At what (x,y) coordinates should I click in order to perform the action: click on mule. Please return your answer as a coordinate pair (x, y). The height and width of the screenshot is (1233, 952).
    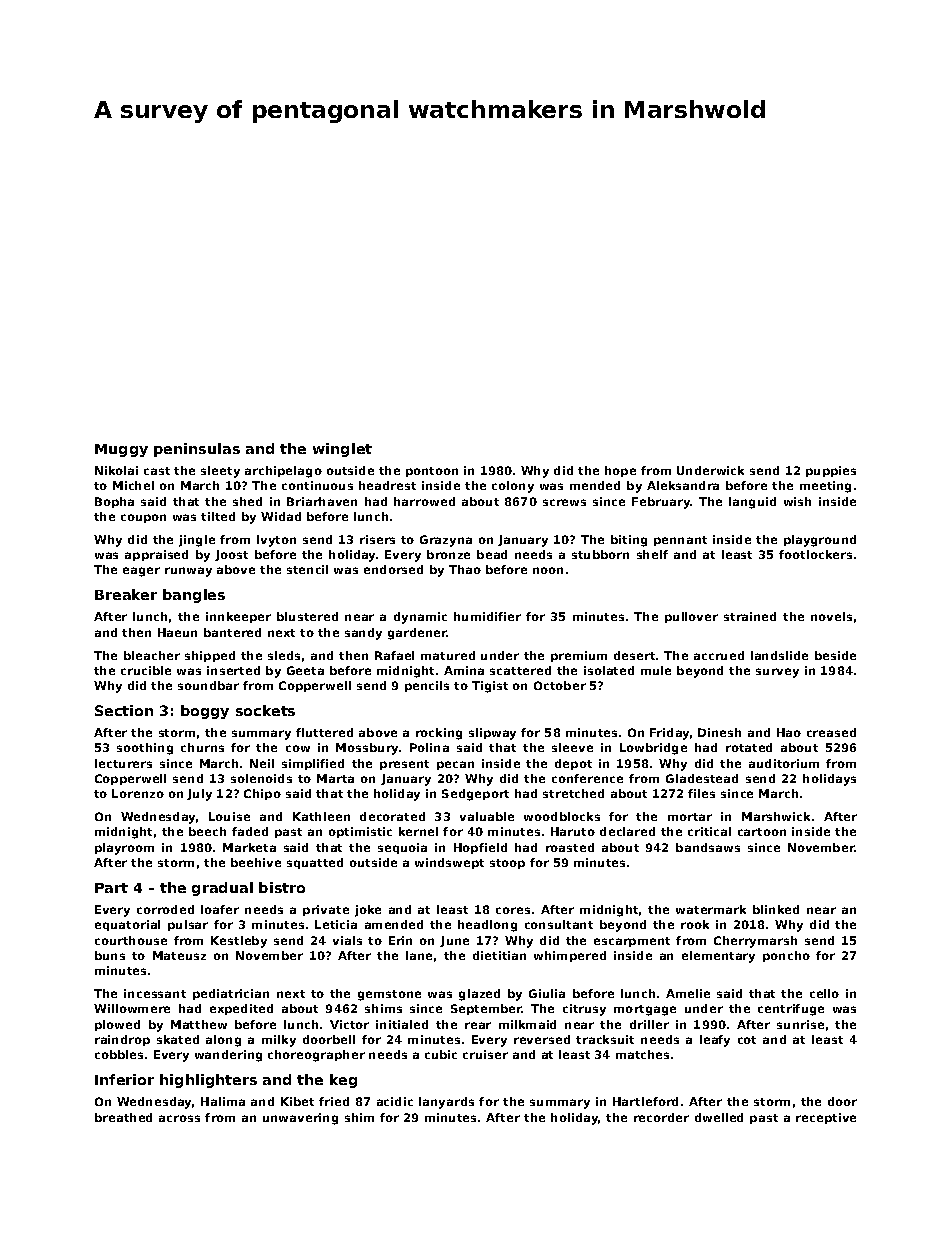
    Looking at the image, I should click on (656, 670).
